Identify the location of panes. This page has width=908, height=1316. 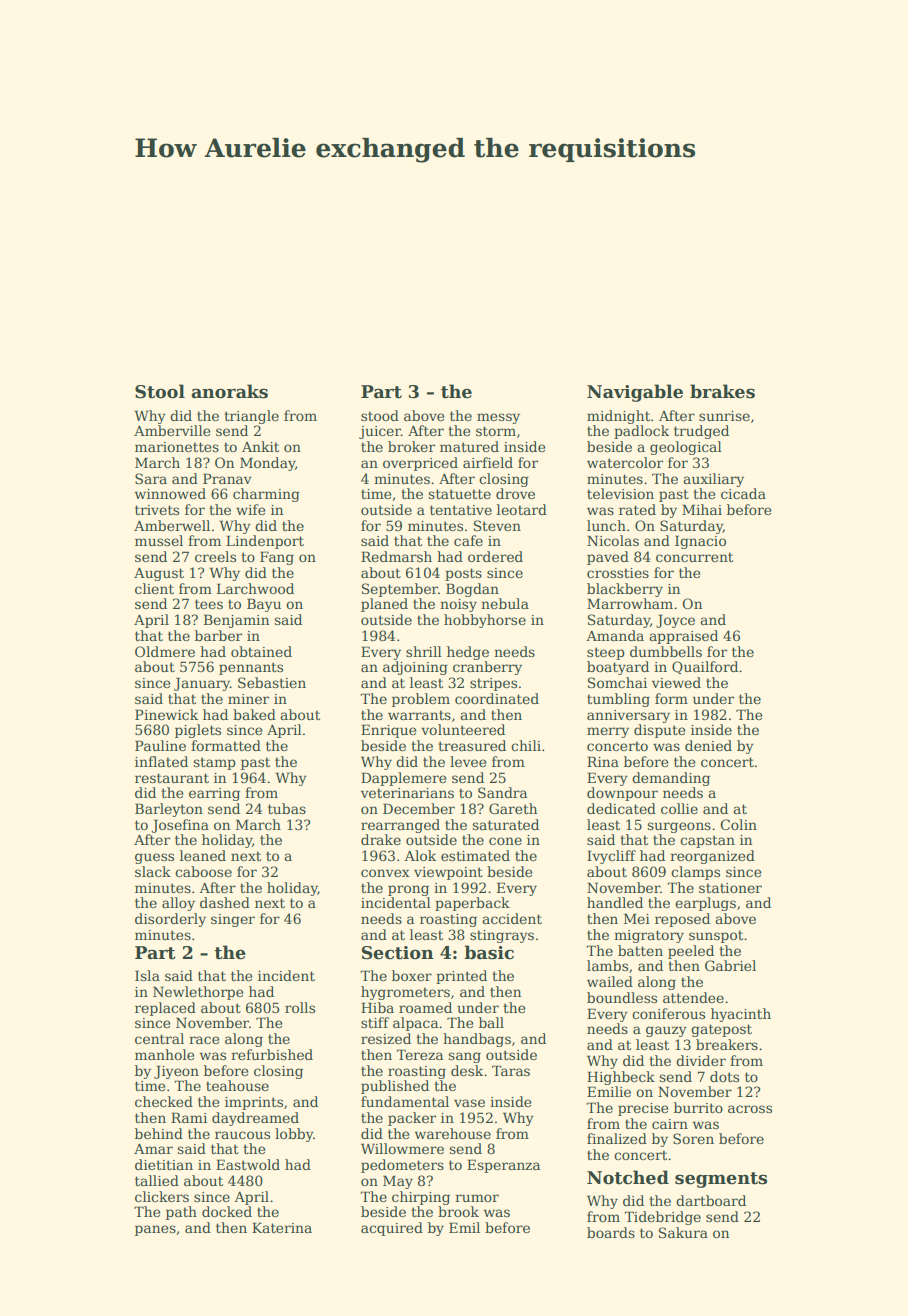
(155, 1230).
